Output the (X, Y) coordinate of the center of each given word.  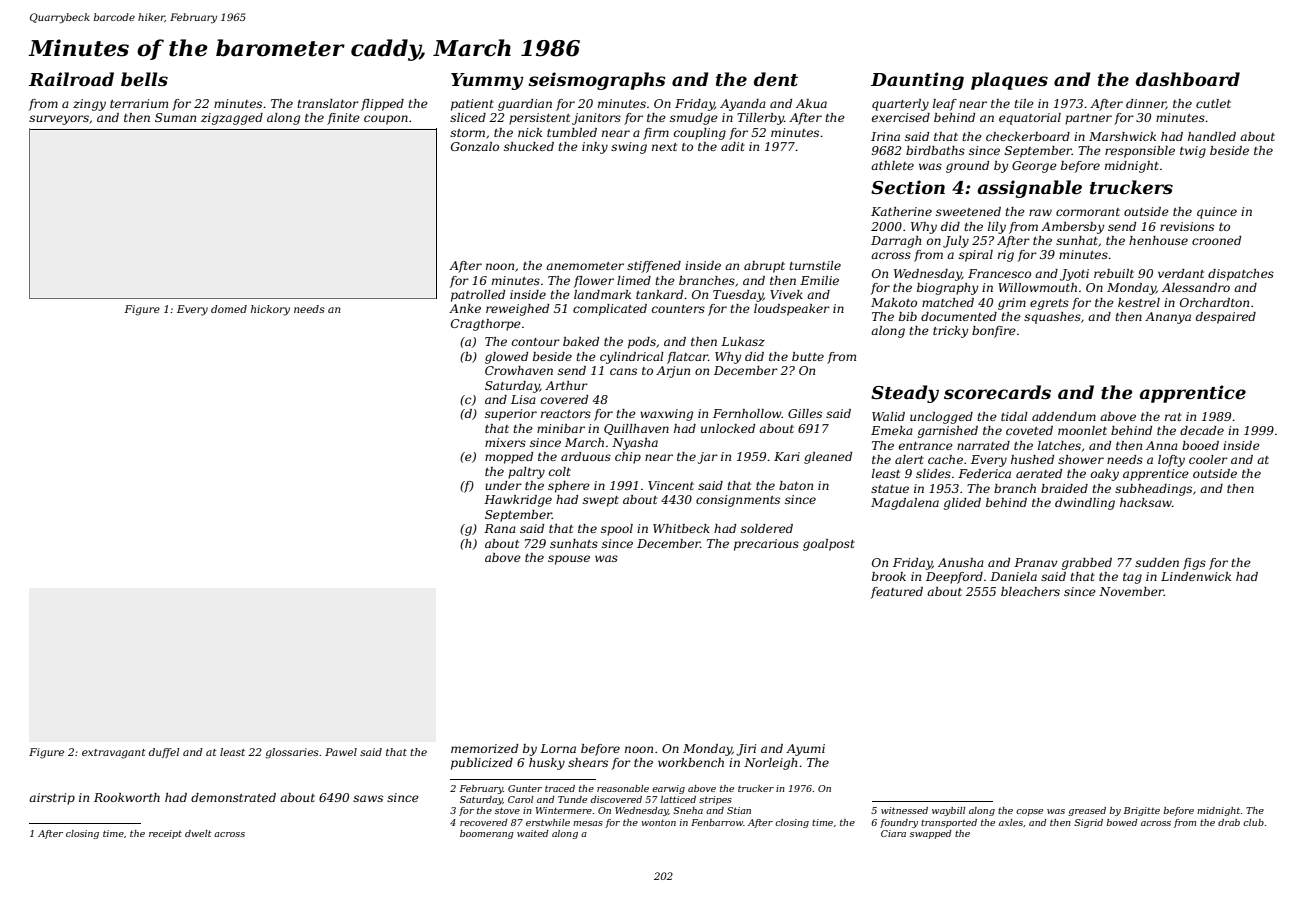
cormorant (1088, 212)
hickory (270, 310)
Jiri (746, 750)
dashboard (1188, 79)
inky (595, 148)
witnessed (904, 810)
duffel (164, 753)
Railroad (71, 79)
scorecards (997, 392)
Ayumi (805, 750)
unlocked (728, 428)
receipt (165, 834)
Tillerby (760, 119)
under (503, 485)
